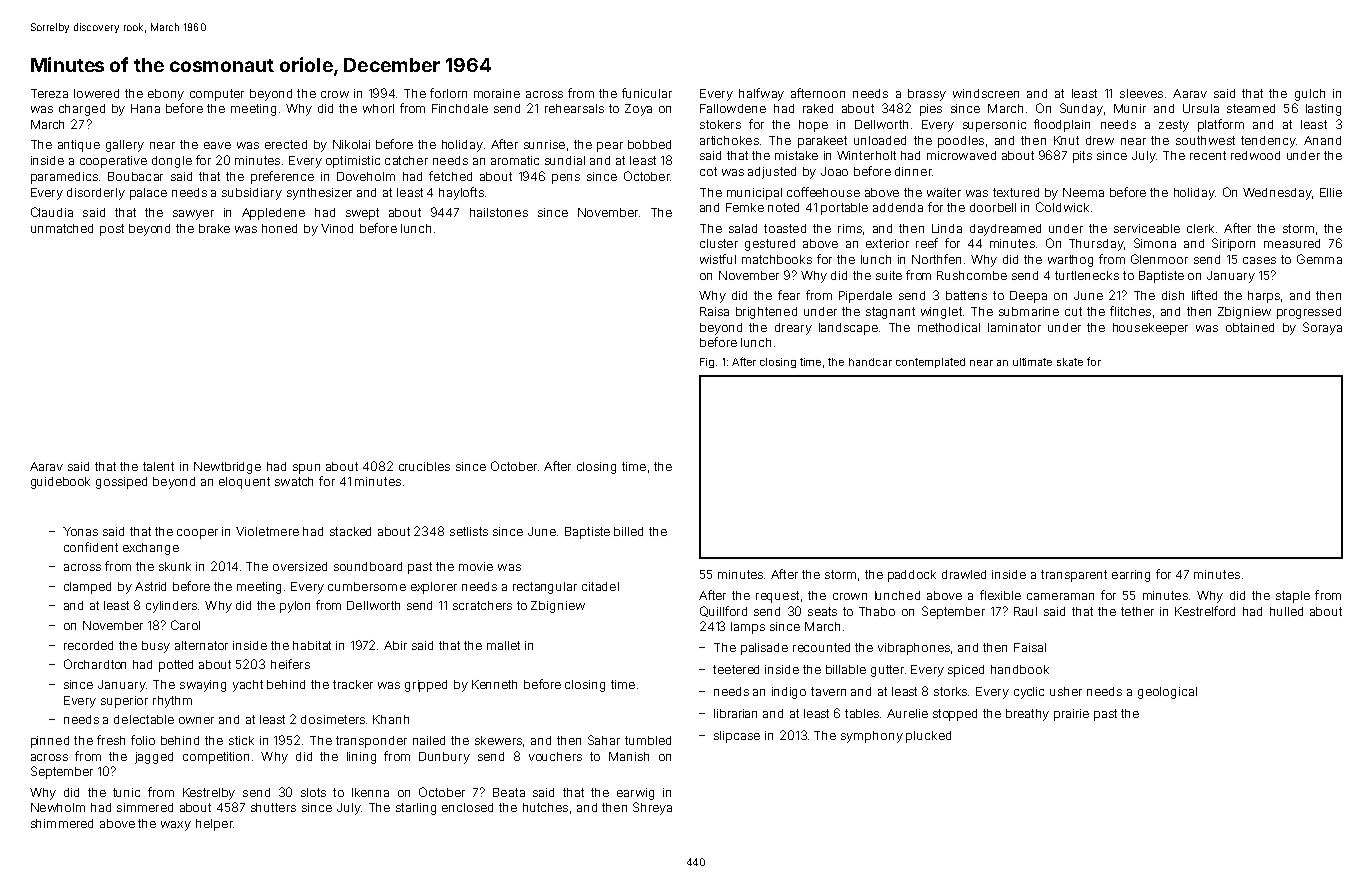 The height and width of the image is (887, 1372). What do you see at coordinates (175, 566) in the image?
I see `skunk` at bounding box center [175, 566].
